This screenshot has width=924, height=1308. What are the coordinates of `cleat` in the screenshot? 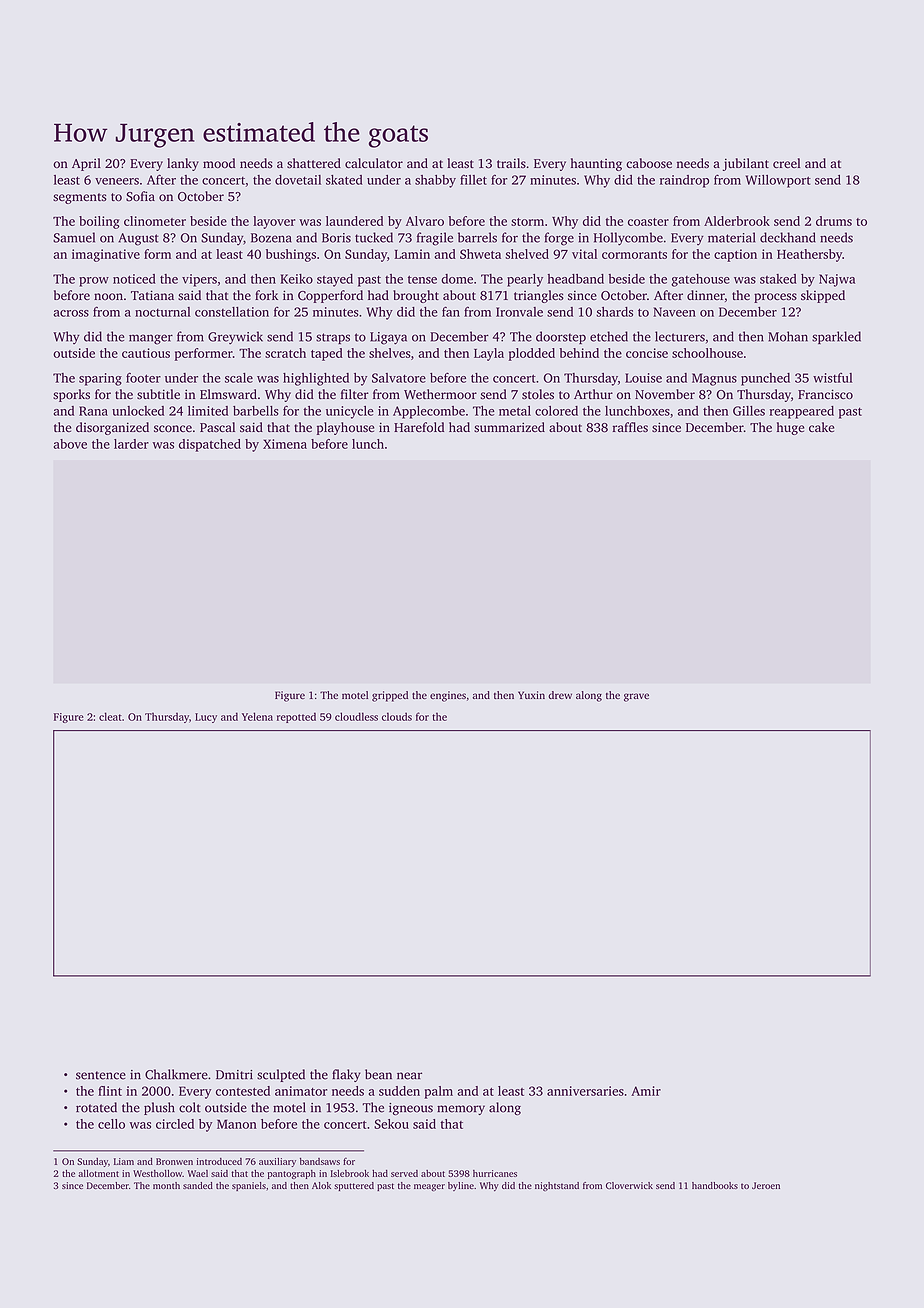 It's located at (110, 716).
